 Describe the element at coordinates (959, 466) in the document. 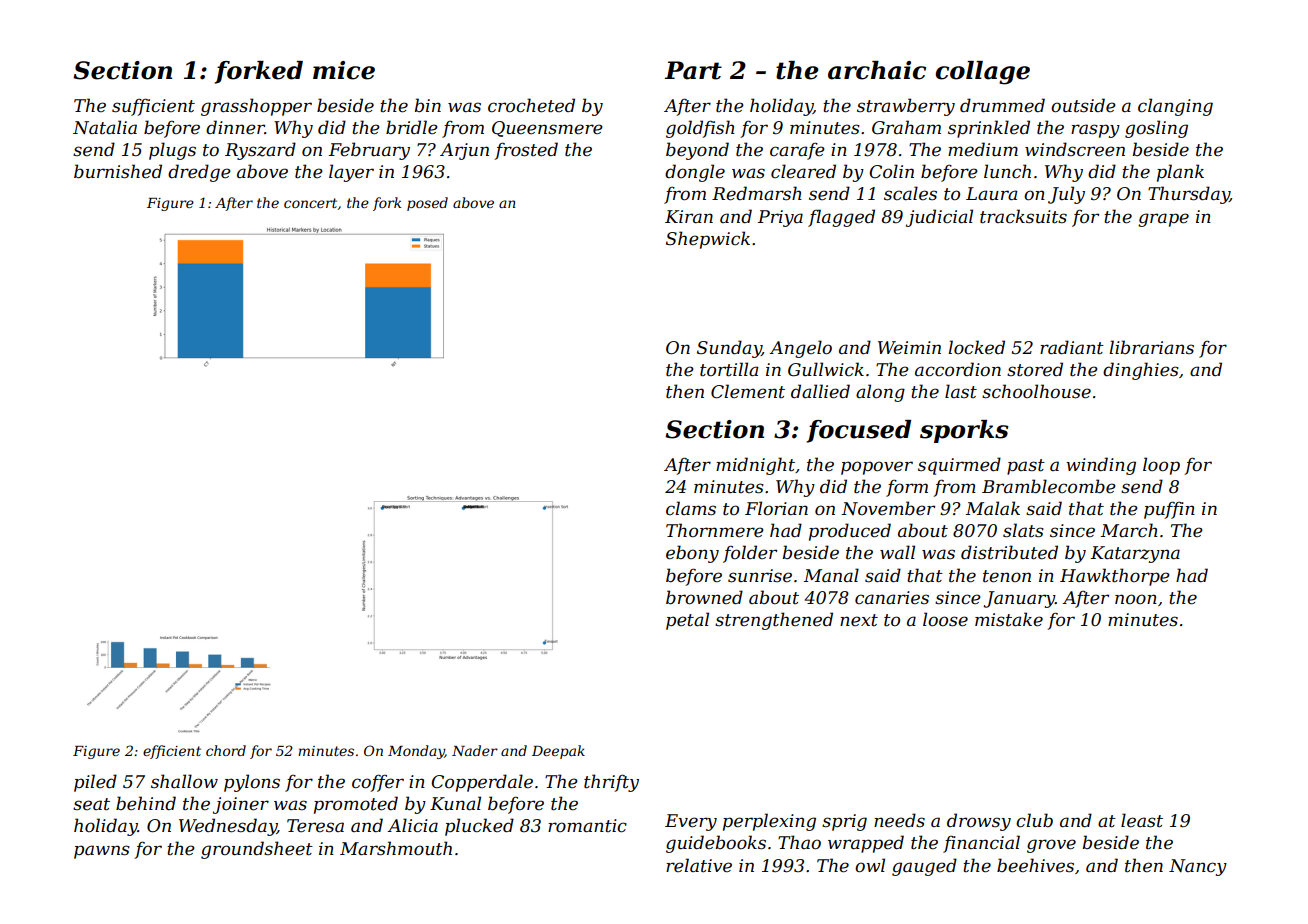

I see `squirmed` at that location.
